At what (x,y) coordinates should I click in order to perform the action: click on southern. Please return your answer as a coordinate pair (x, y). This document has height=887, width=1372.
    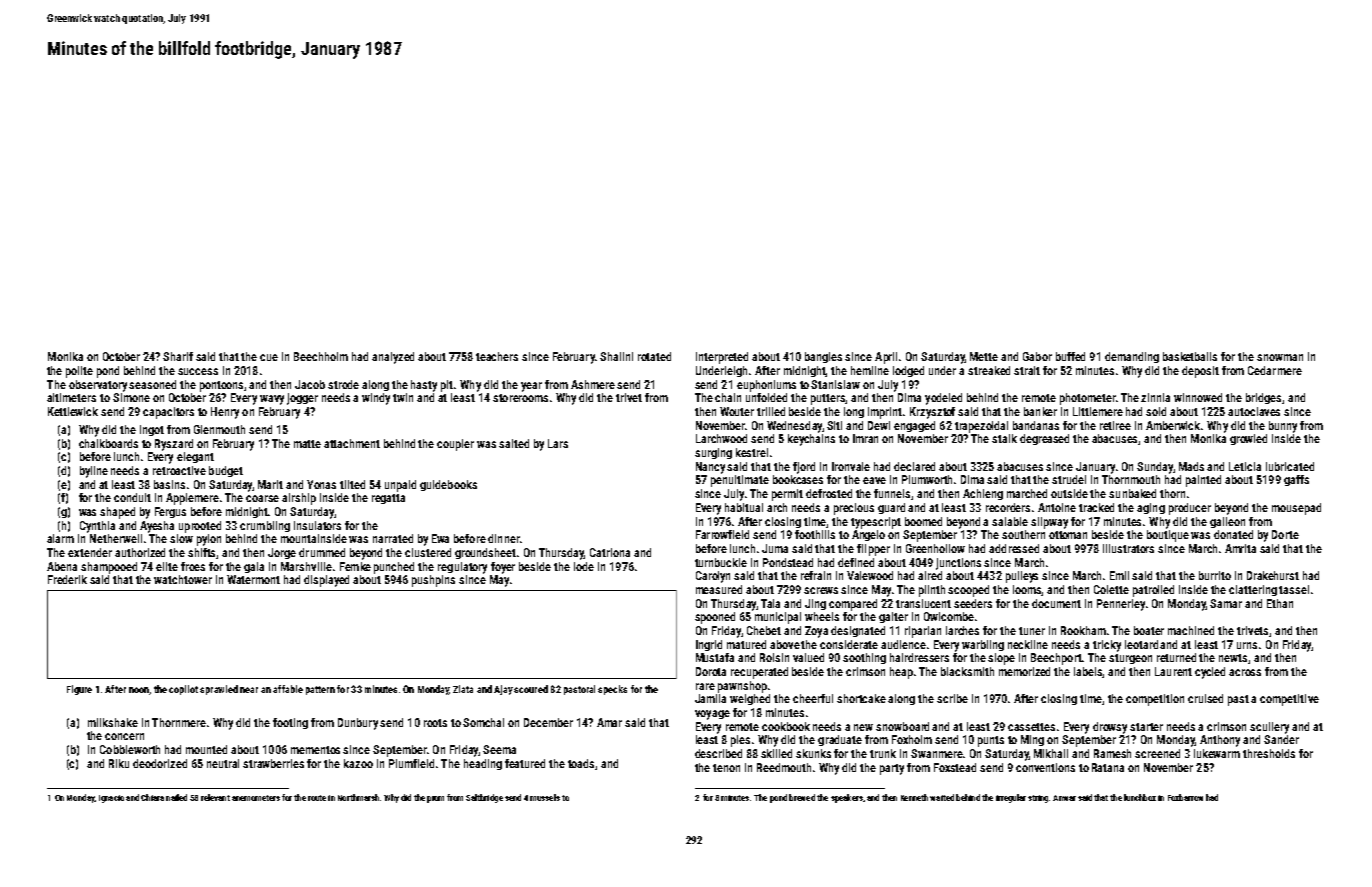
    Looking at the image, I should click on (1023, 534).
